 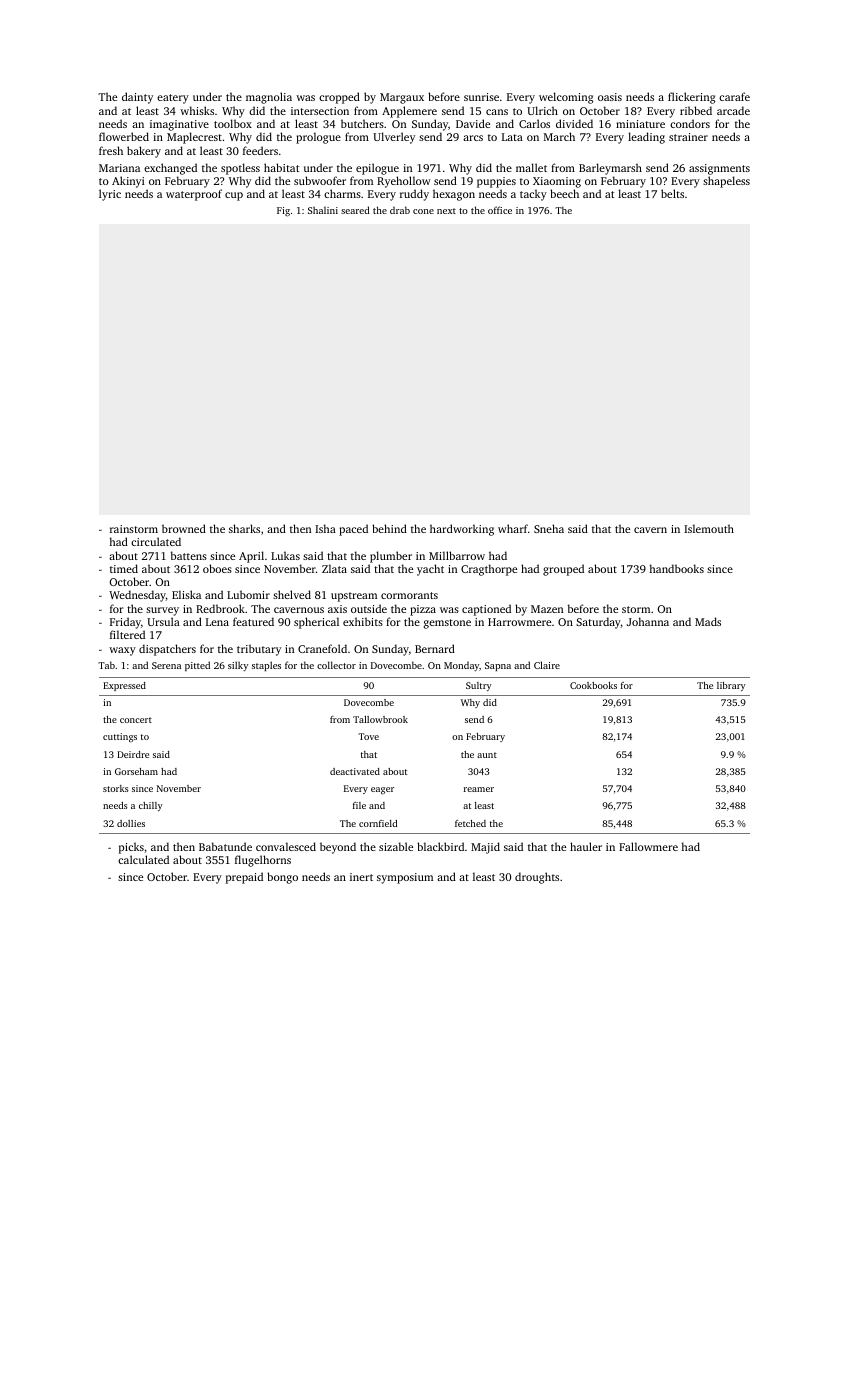 What do you see at coordinates (672, 193) in the image?
I see `belts` at bounding box center [672, 193].
